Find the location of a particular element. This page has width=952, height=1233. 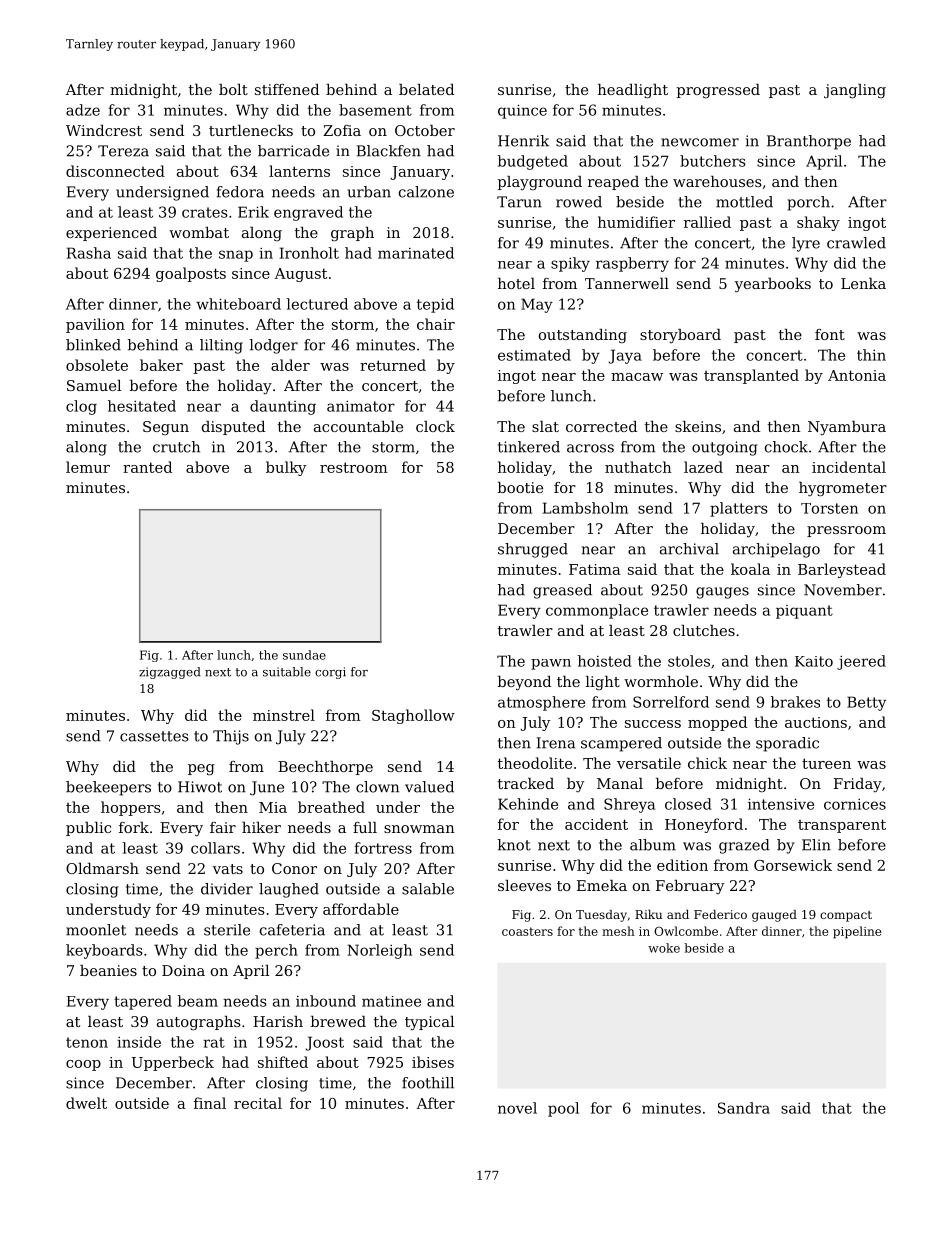

rowed is located at coordinates (579, 202).
